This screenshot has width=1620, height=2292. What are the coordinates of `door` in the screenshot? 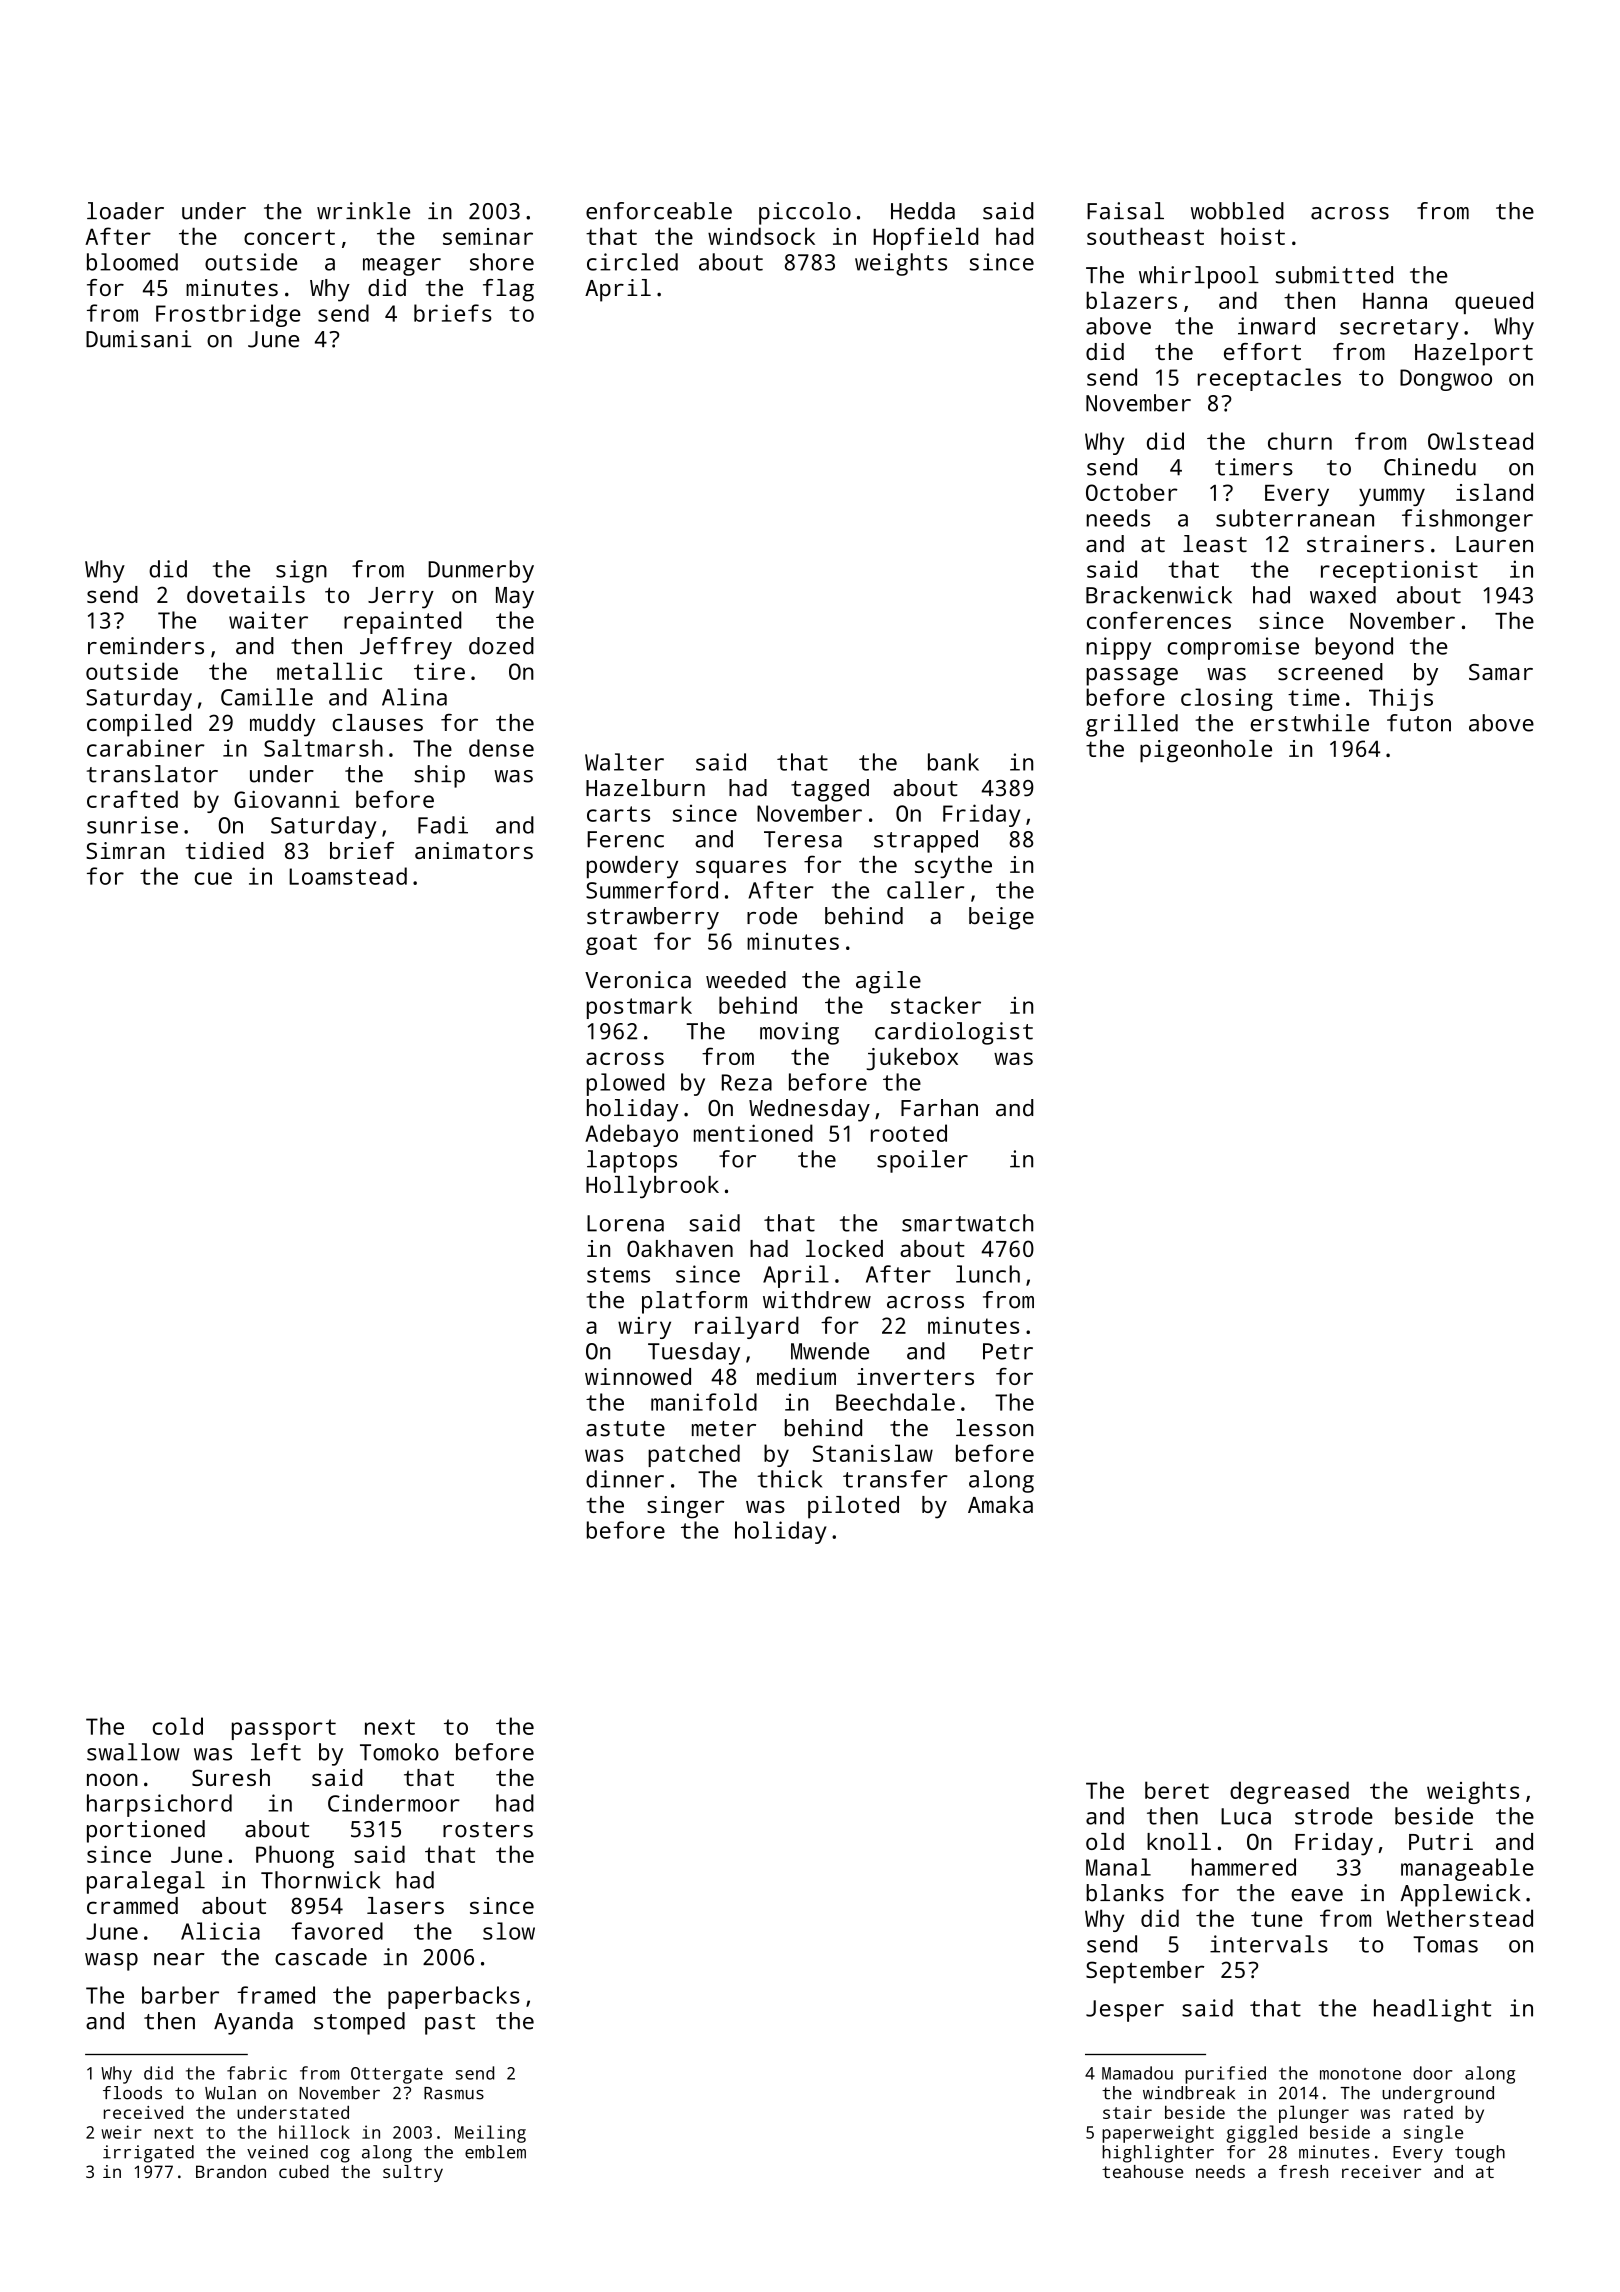 It's located at (1433, 2073).
